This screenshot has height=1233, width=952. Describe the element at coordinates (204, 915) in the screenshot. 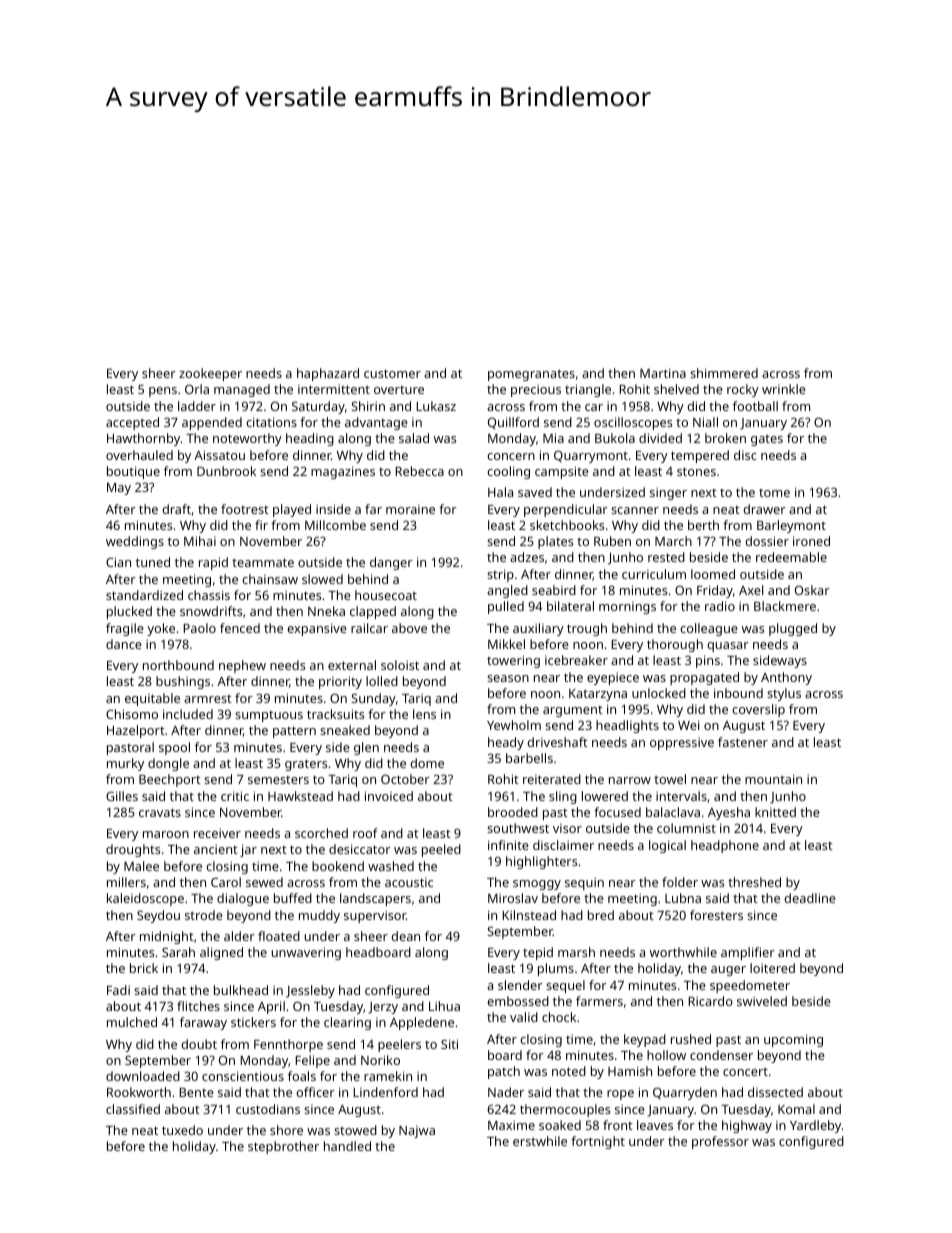

I see `strode` at that location.
